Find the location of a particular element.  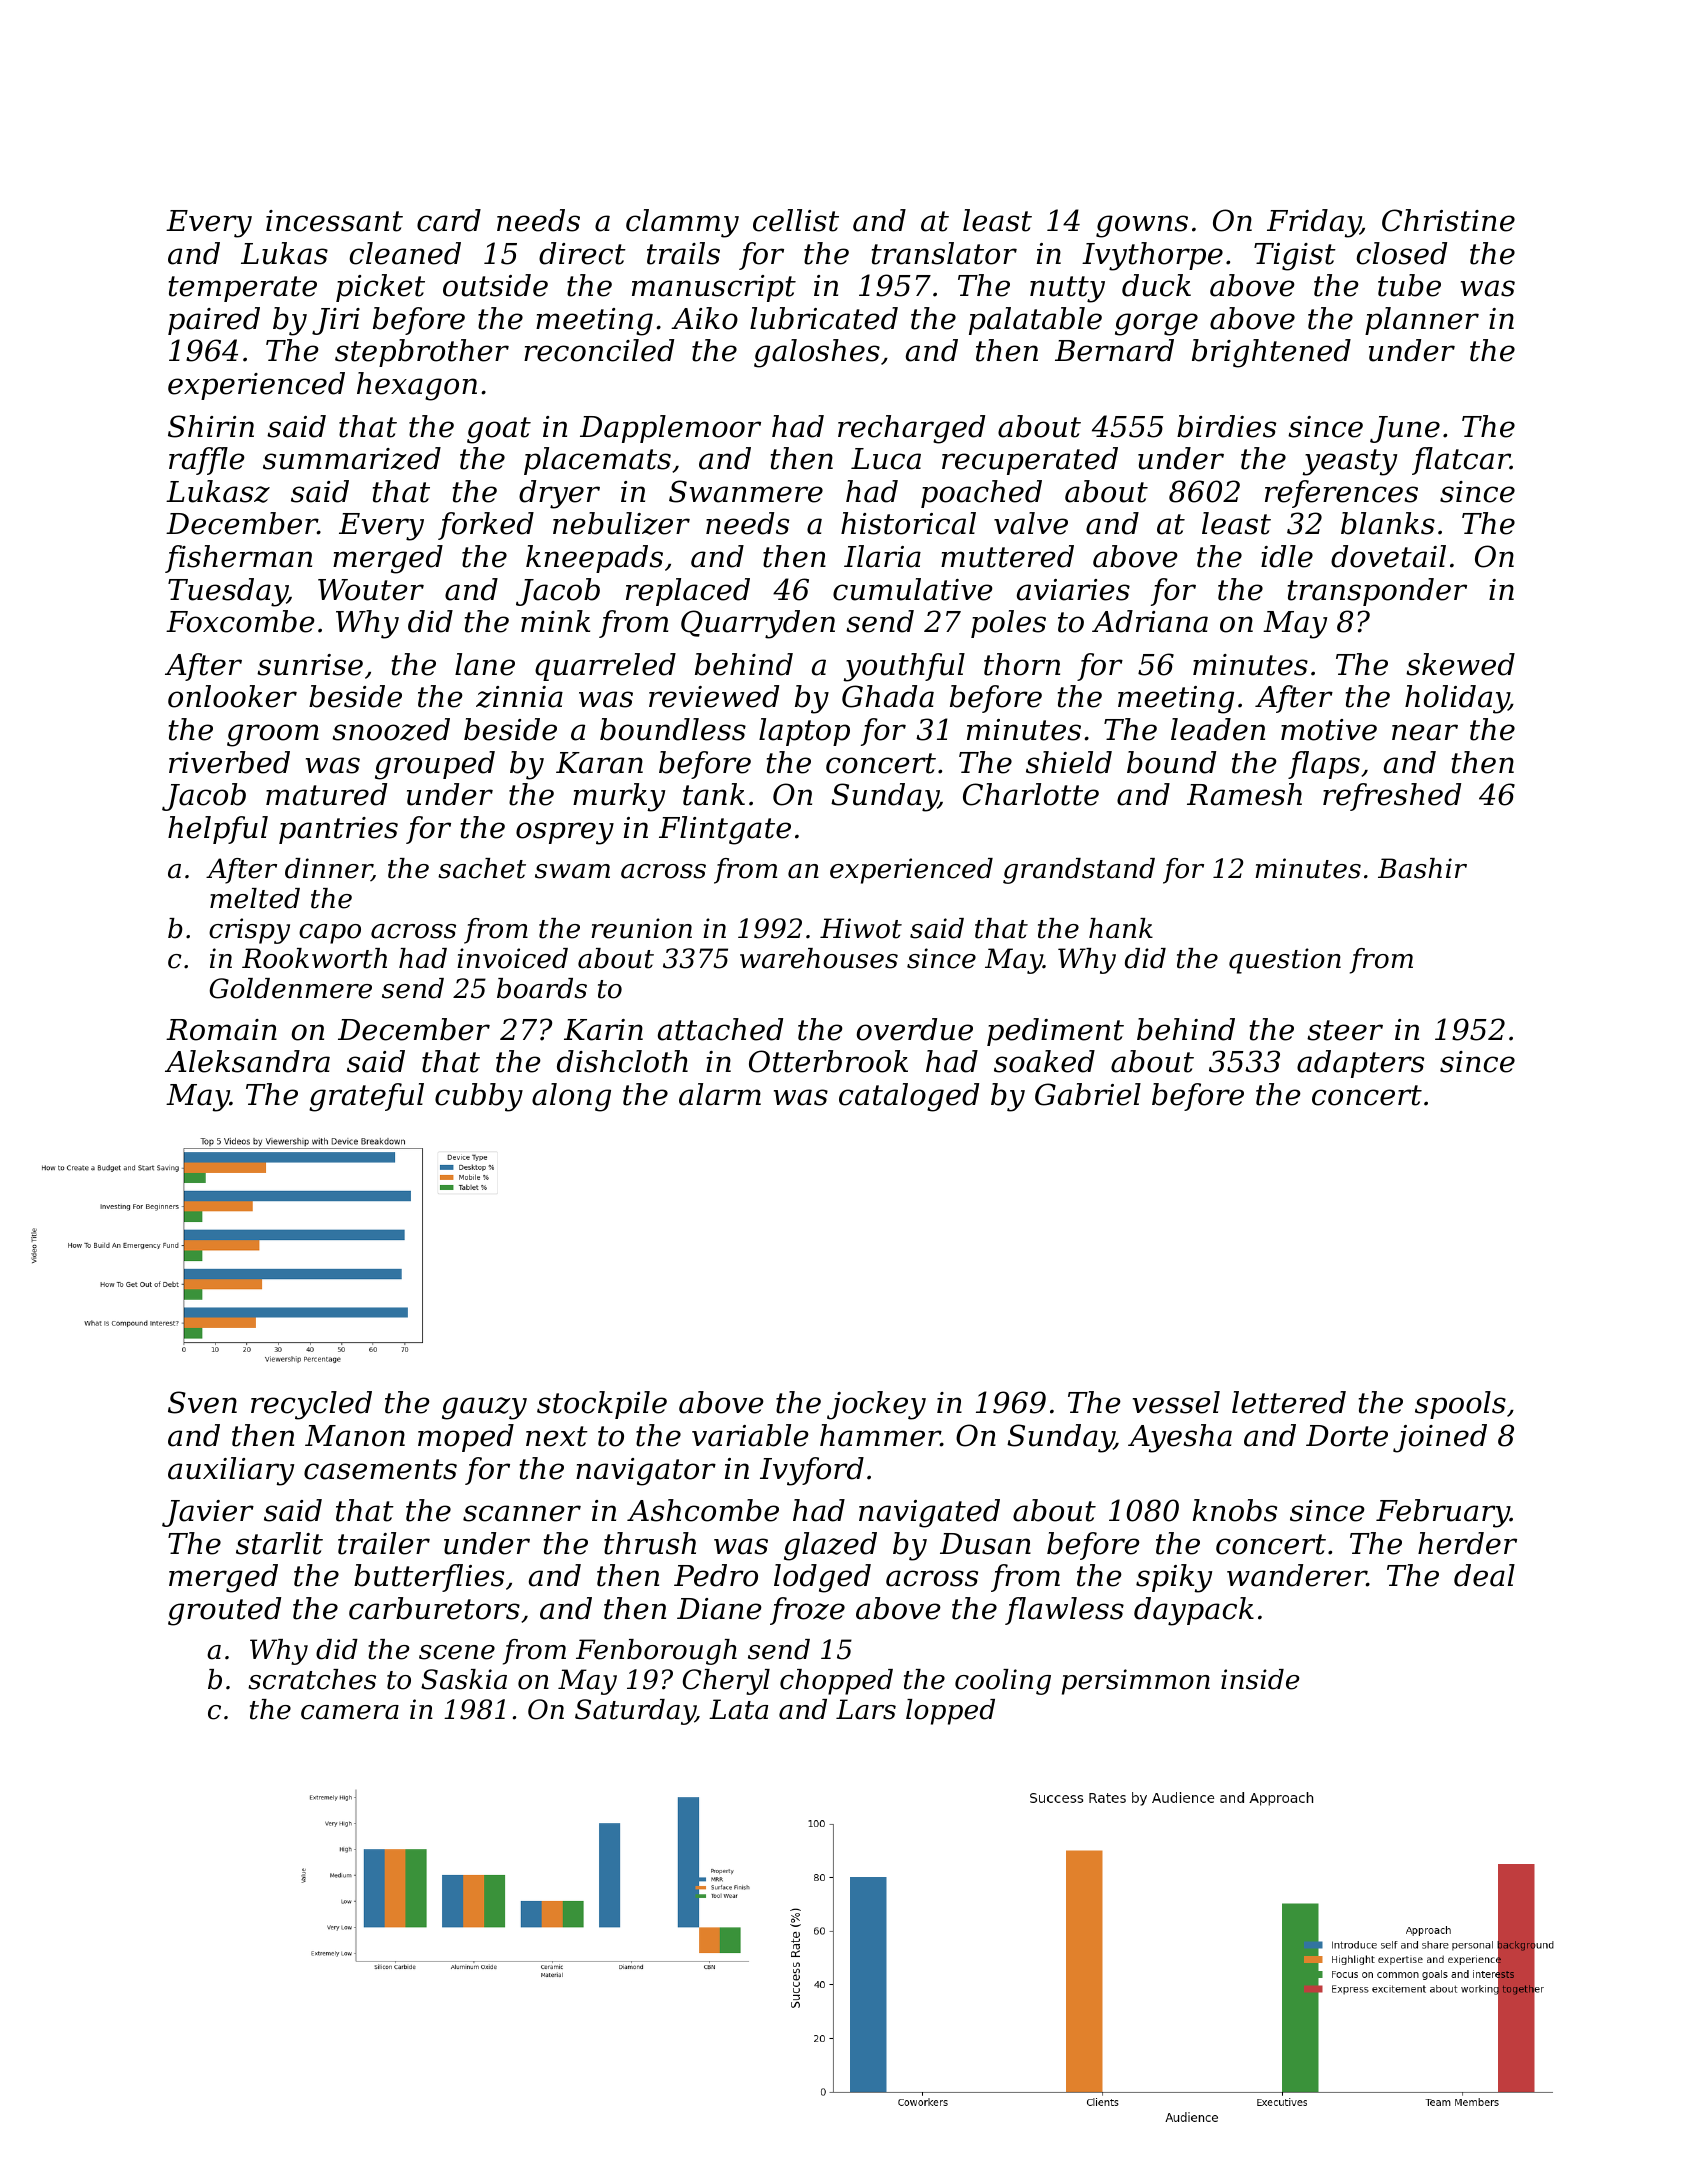

Shirin is located at coordinates (211, 426).
